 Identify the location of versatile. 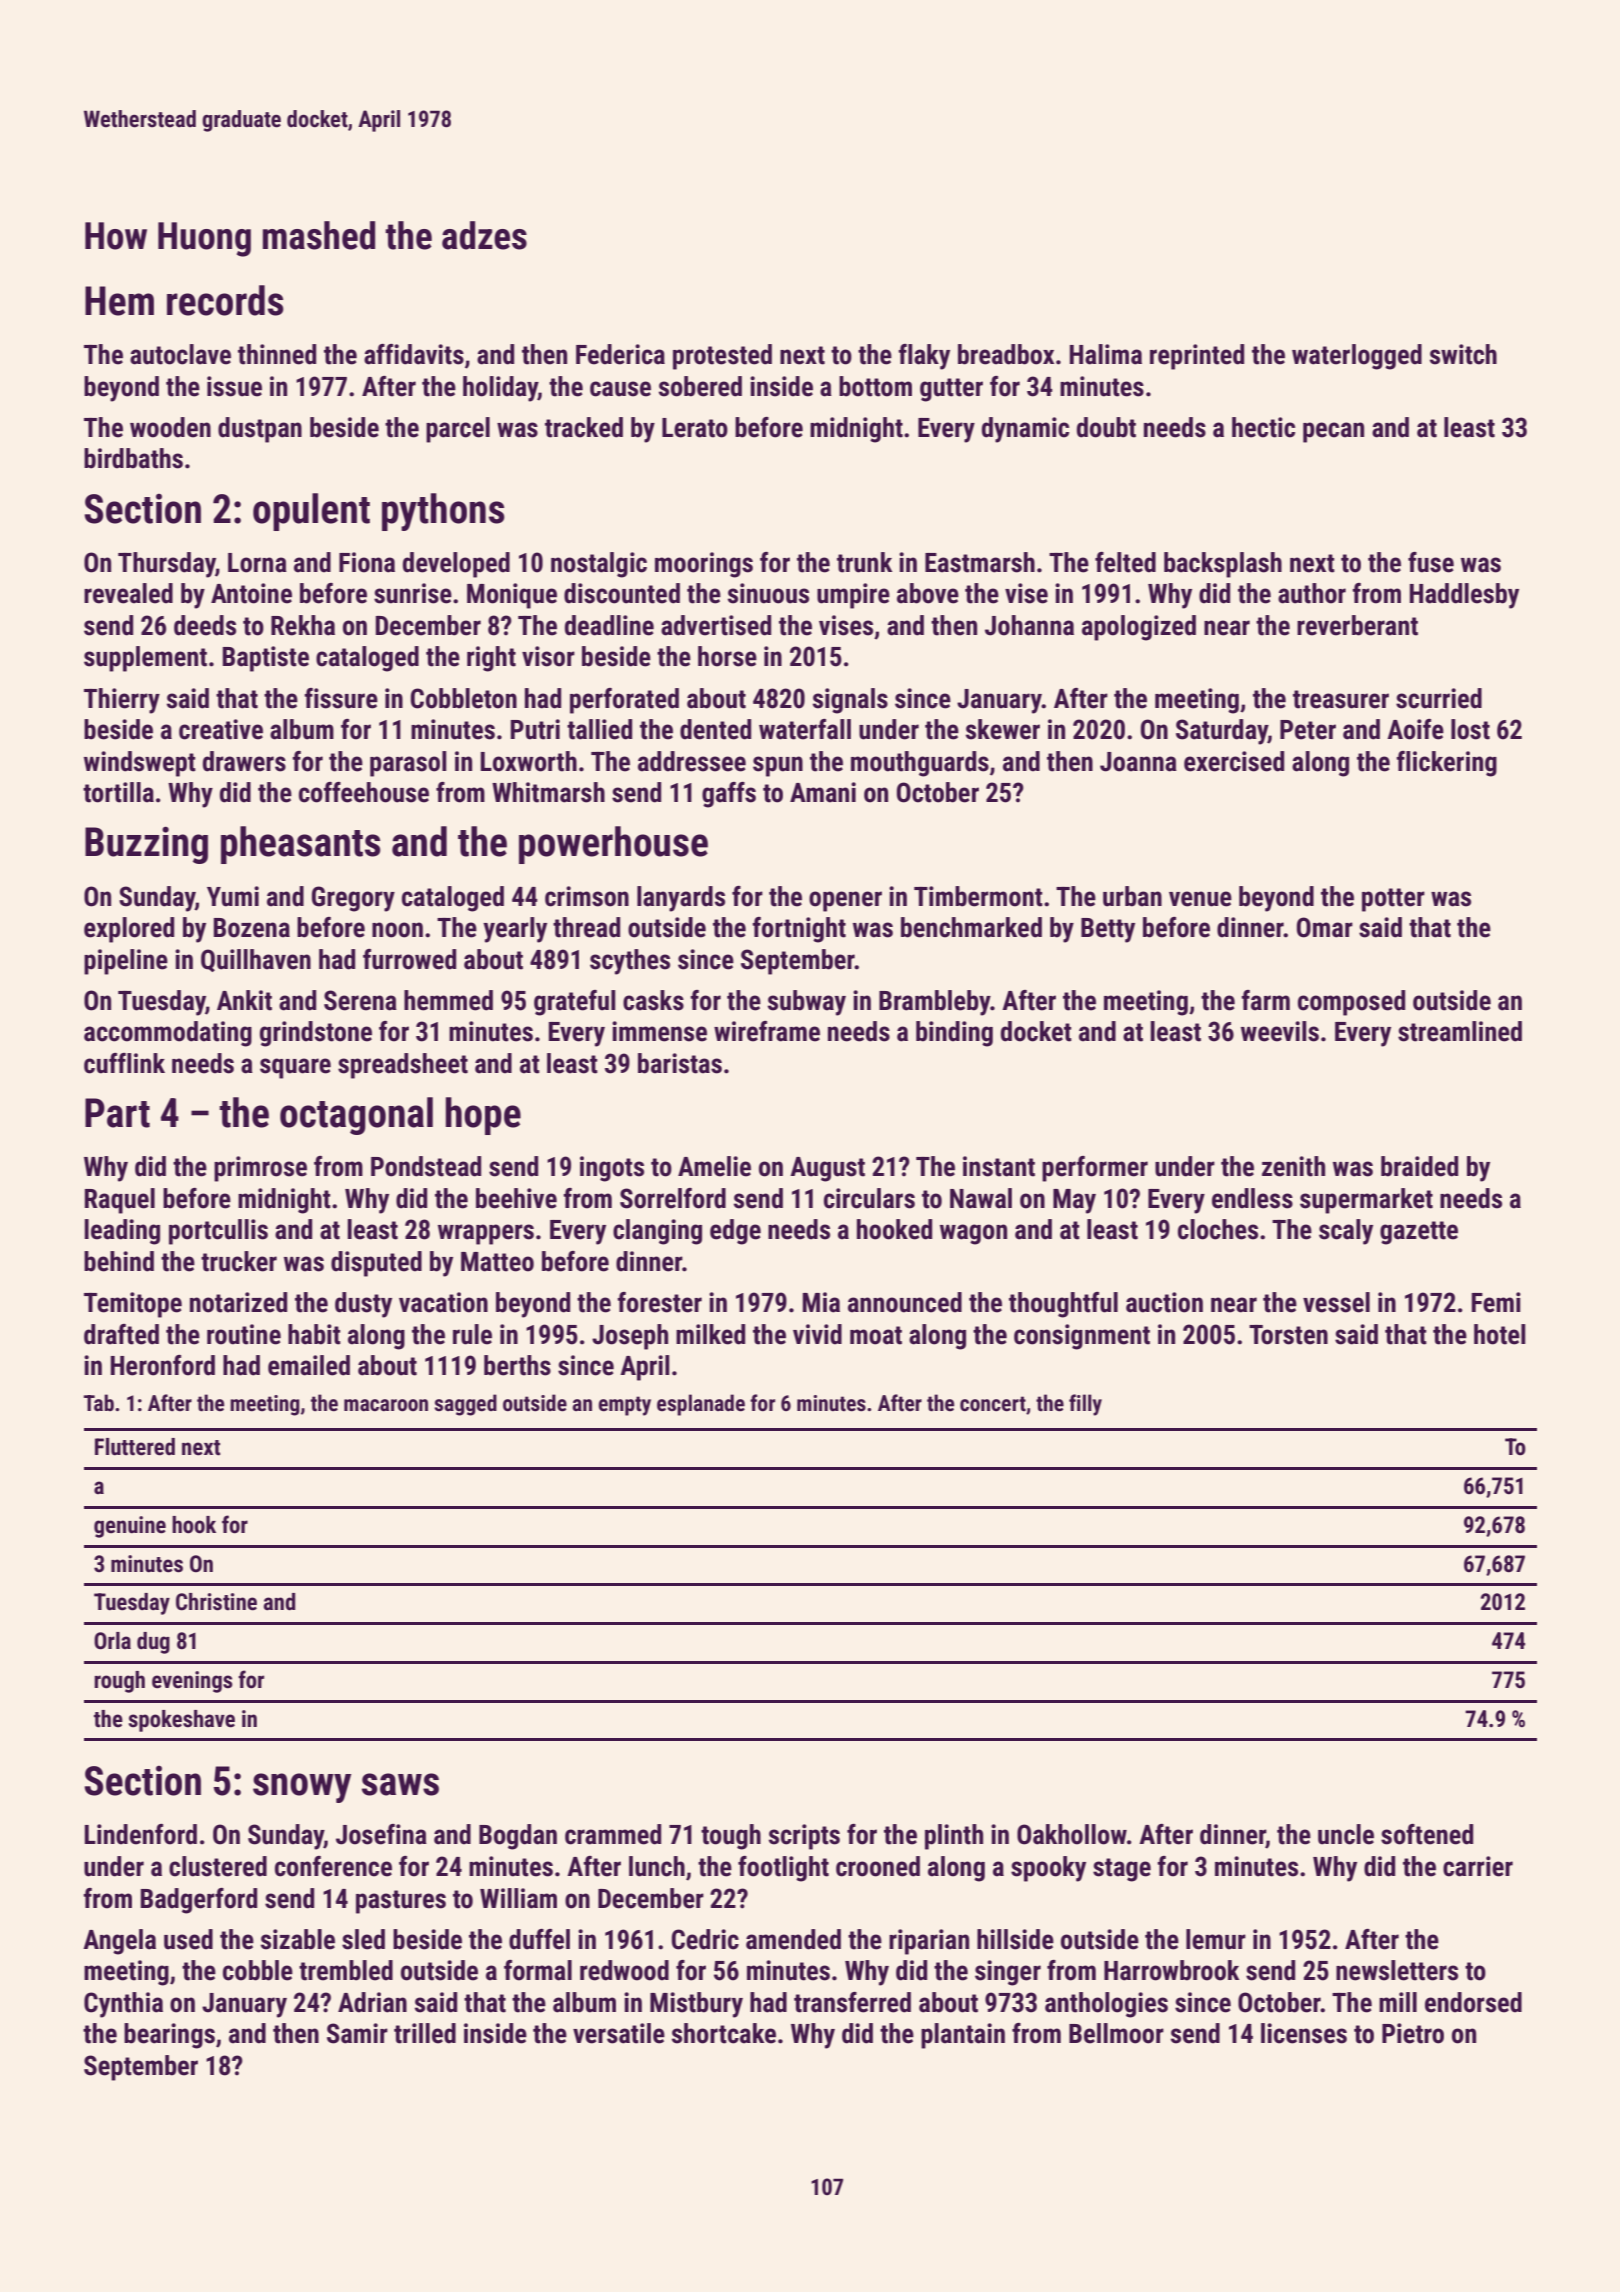
(619, 2033).
